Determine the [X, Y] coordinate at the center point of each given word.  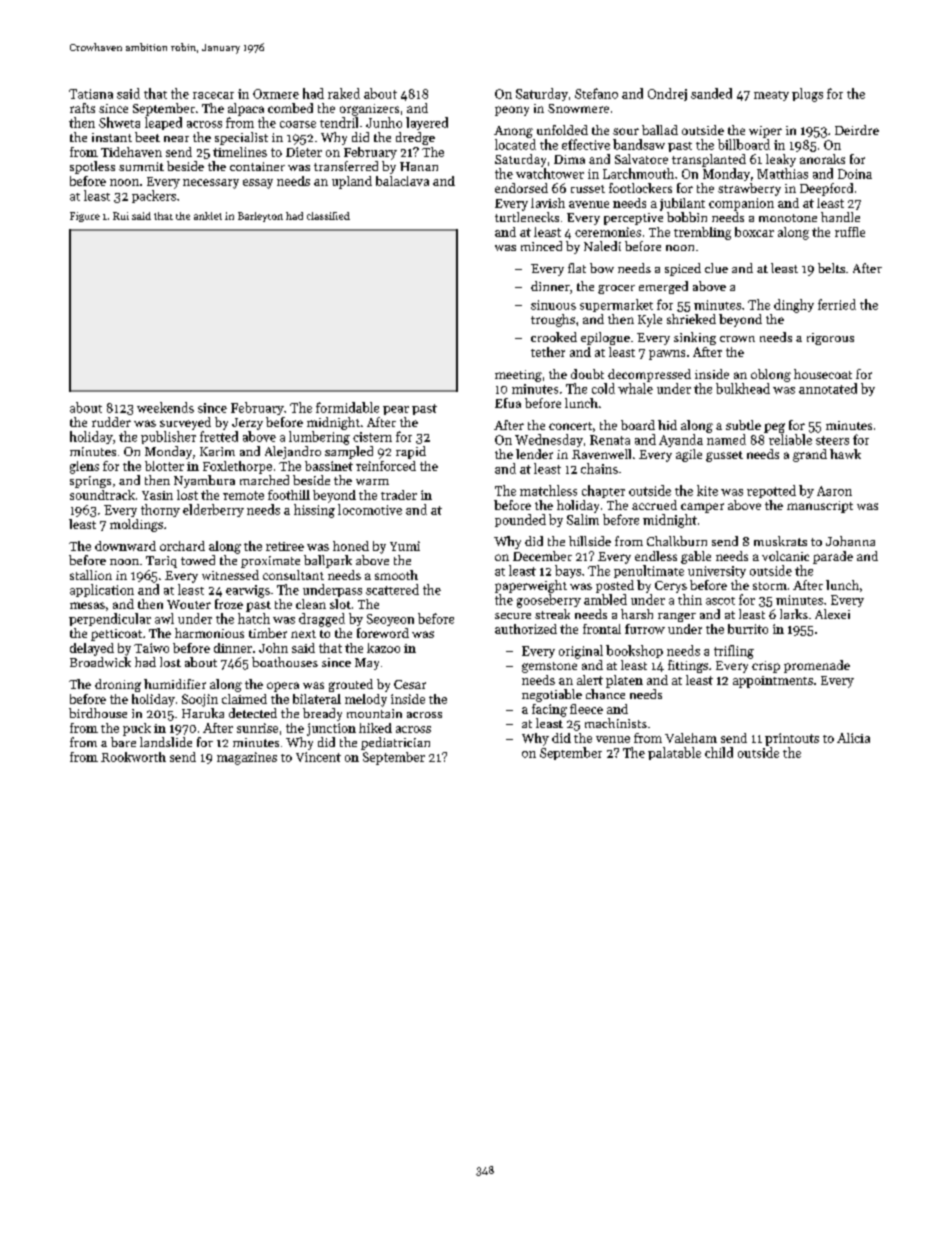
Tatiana [91, 94]
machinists [616, 723]
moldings [136, 525]
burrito [748, 629]
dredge [415, 138]
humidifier [175, 684]
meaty [771, 96]
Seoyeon [390, 620]
